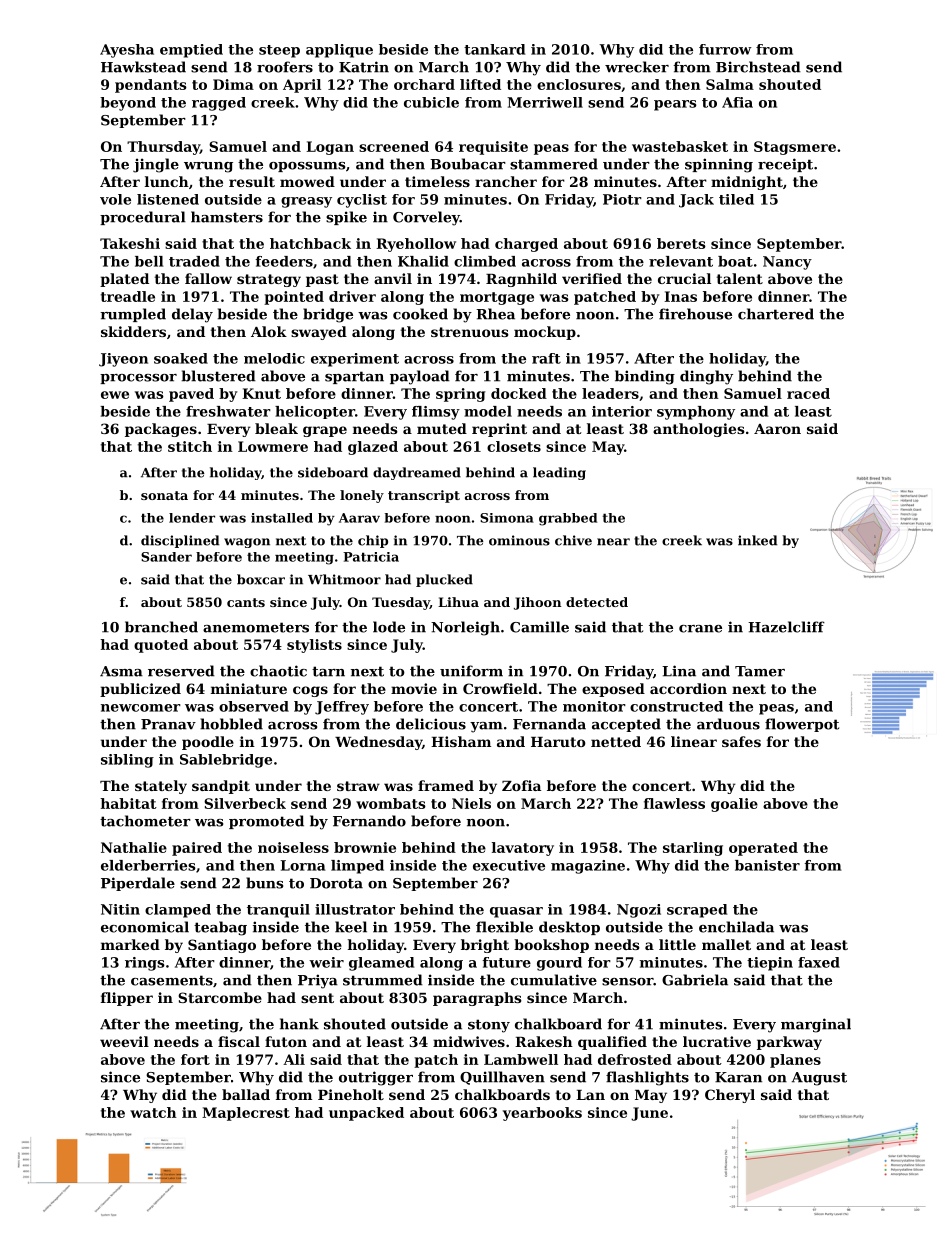  I want to click on steep, so click(279, 51).
